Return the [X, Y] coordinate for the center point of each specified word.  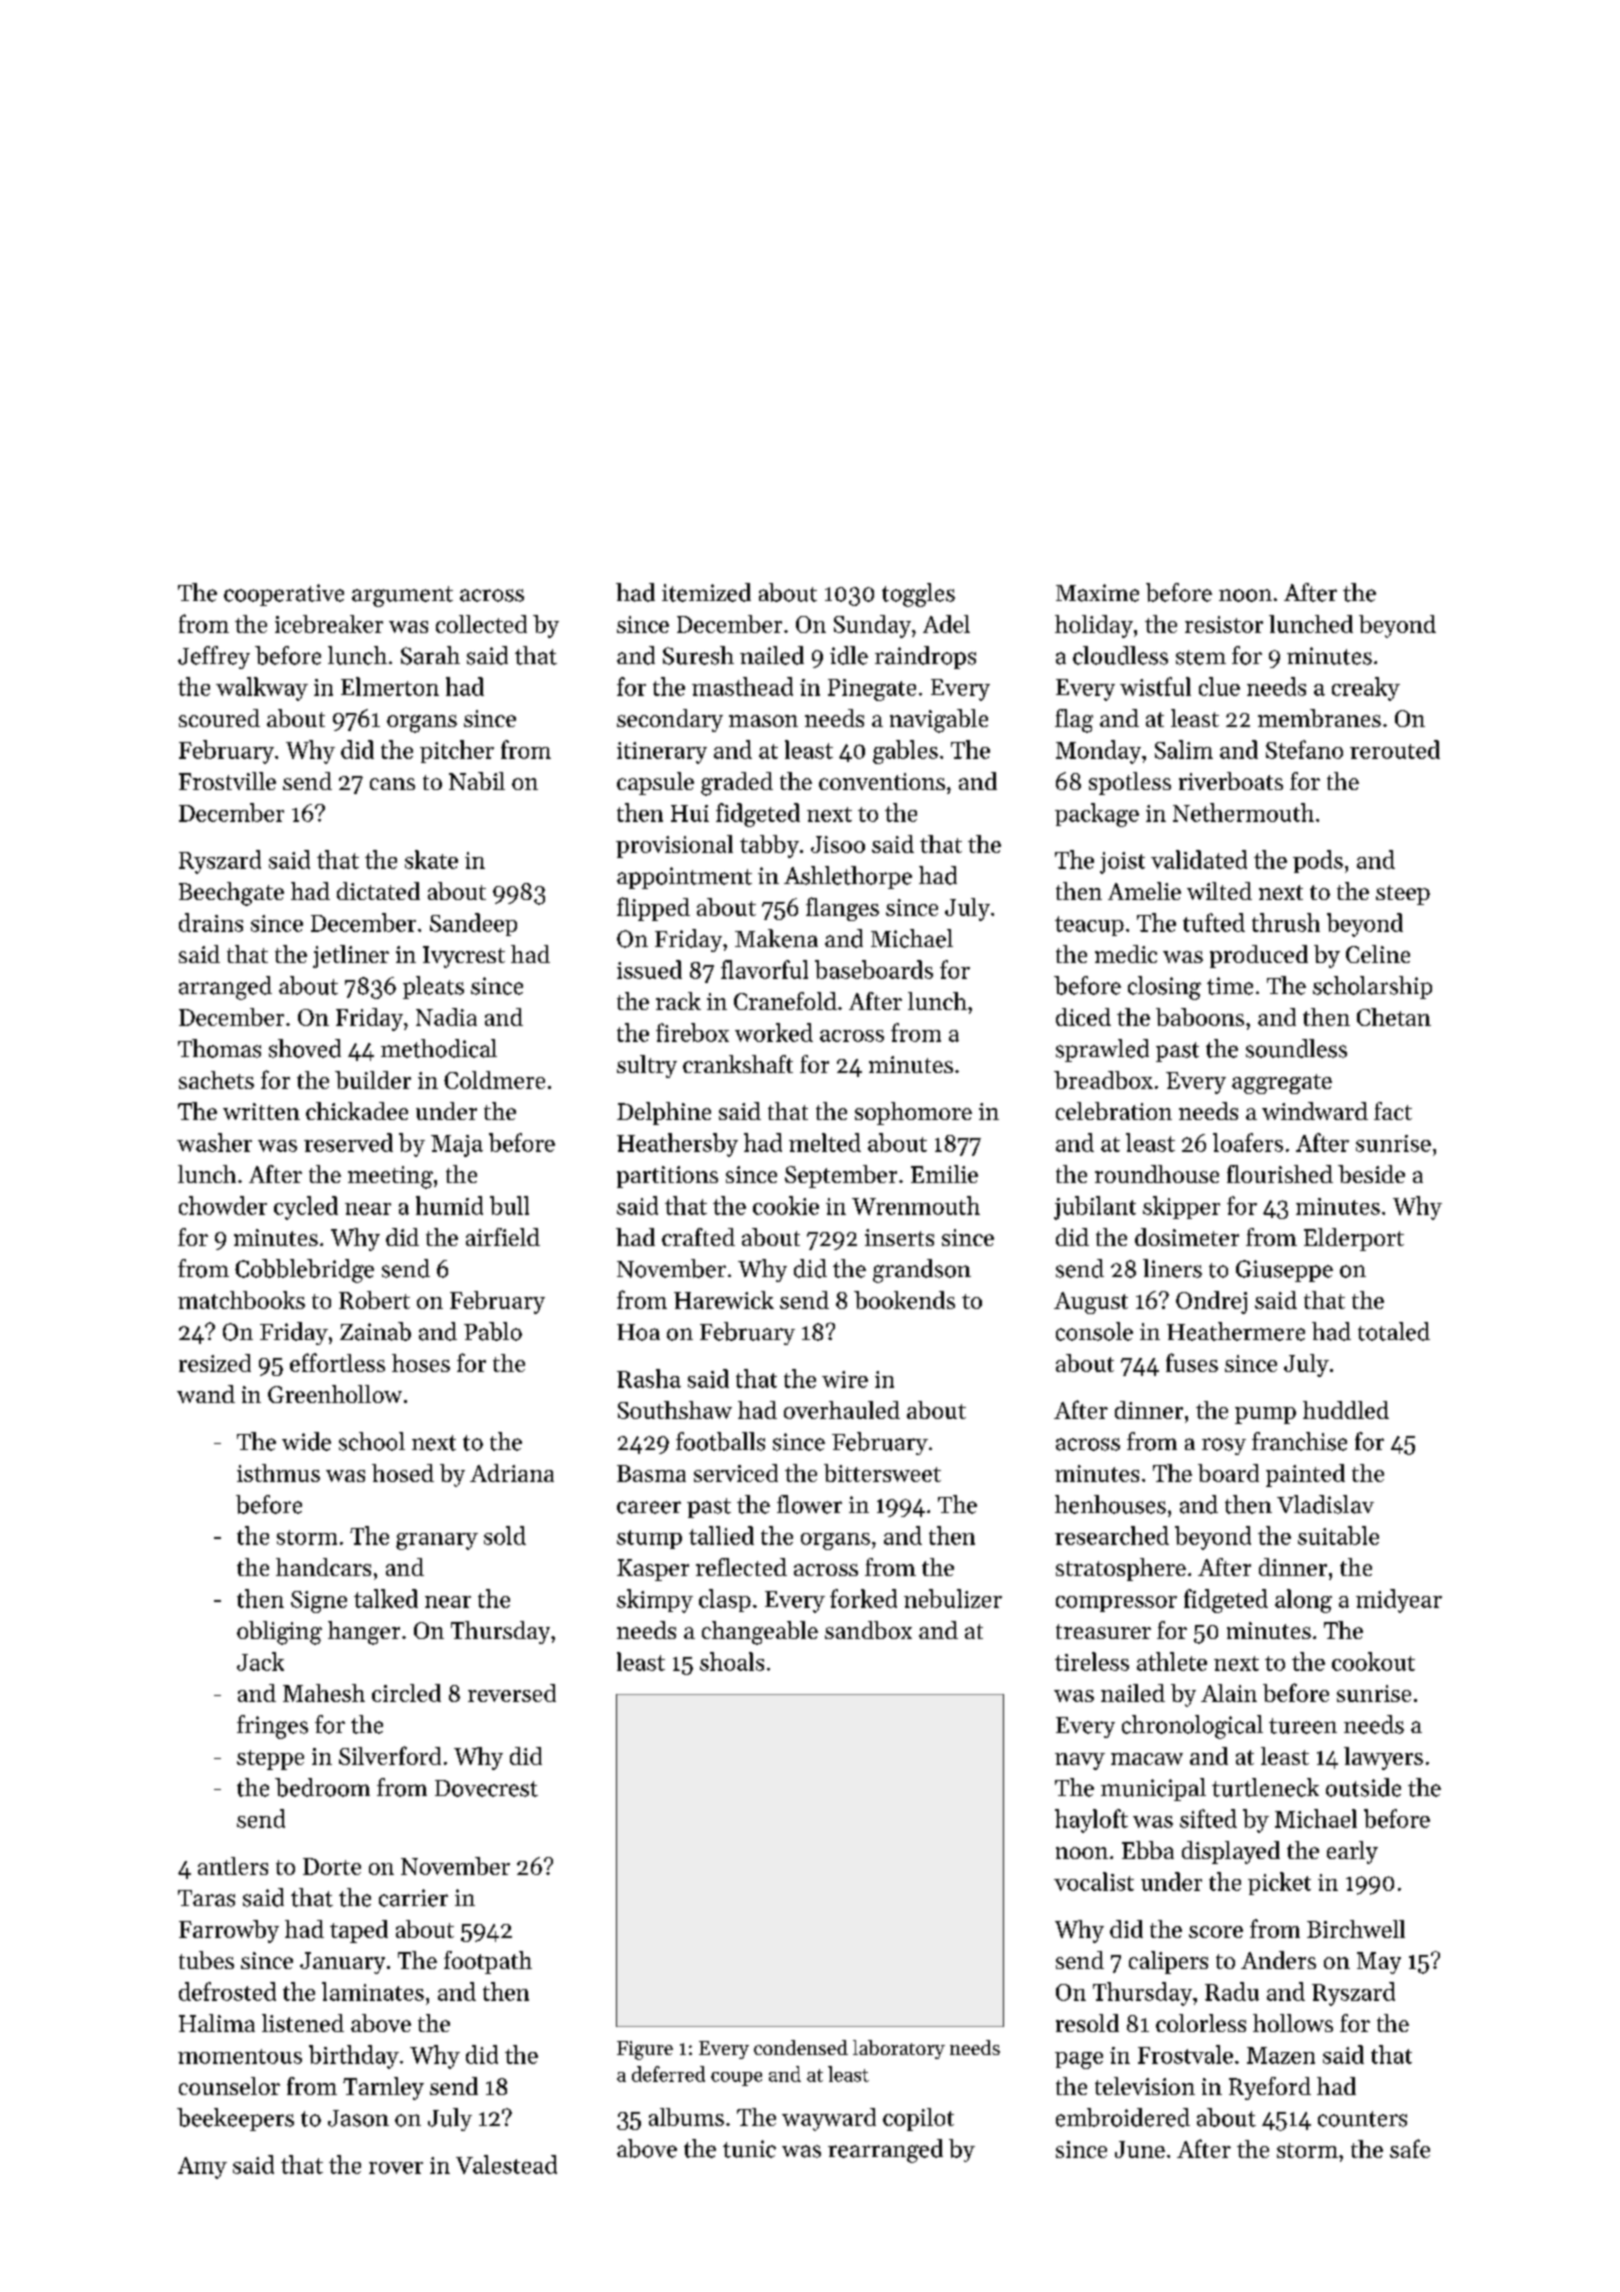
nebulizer [953, 1598]
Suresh [698, 655]
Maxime [1097, 593]
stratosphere [1121, 1569]
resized [215, 1363]
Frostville [227, 781]
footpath [488, 1962]
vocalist [1094, 1881]
